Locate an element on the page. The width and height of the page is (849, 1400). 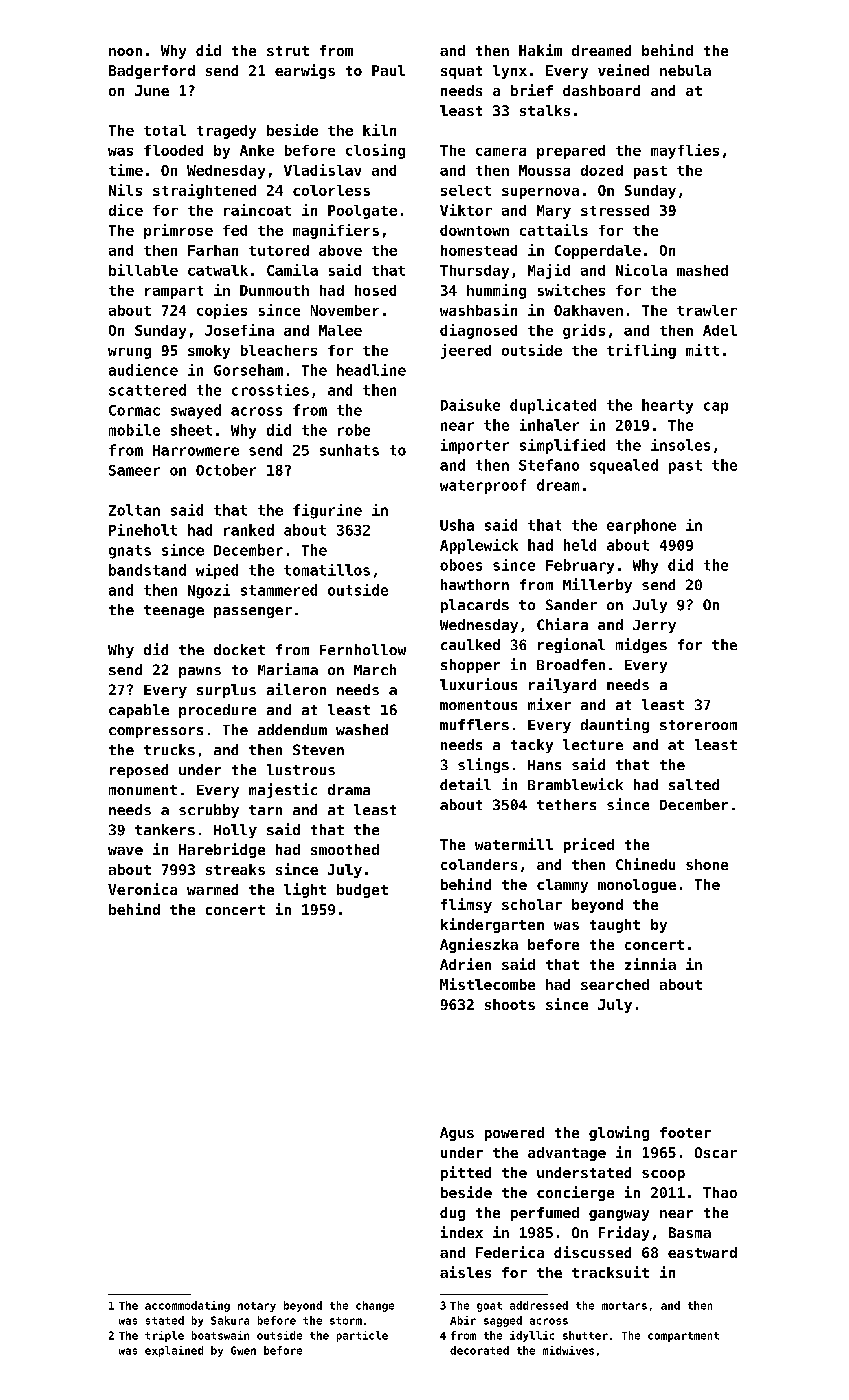
bandstand is located at coordinates (147, 570).
